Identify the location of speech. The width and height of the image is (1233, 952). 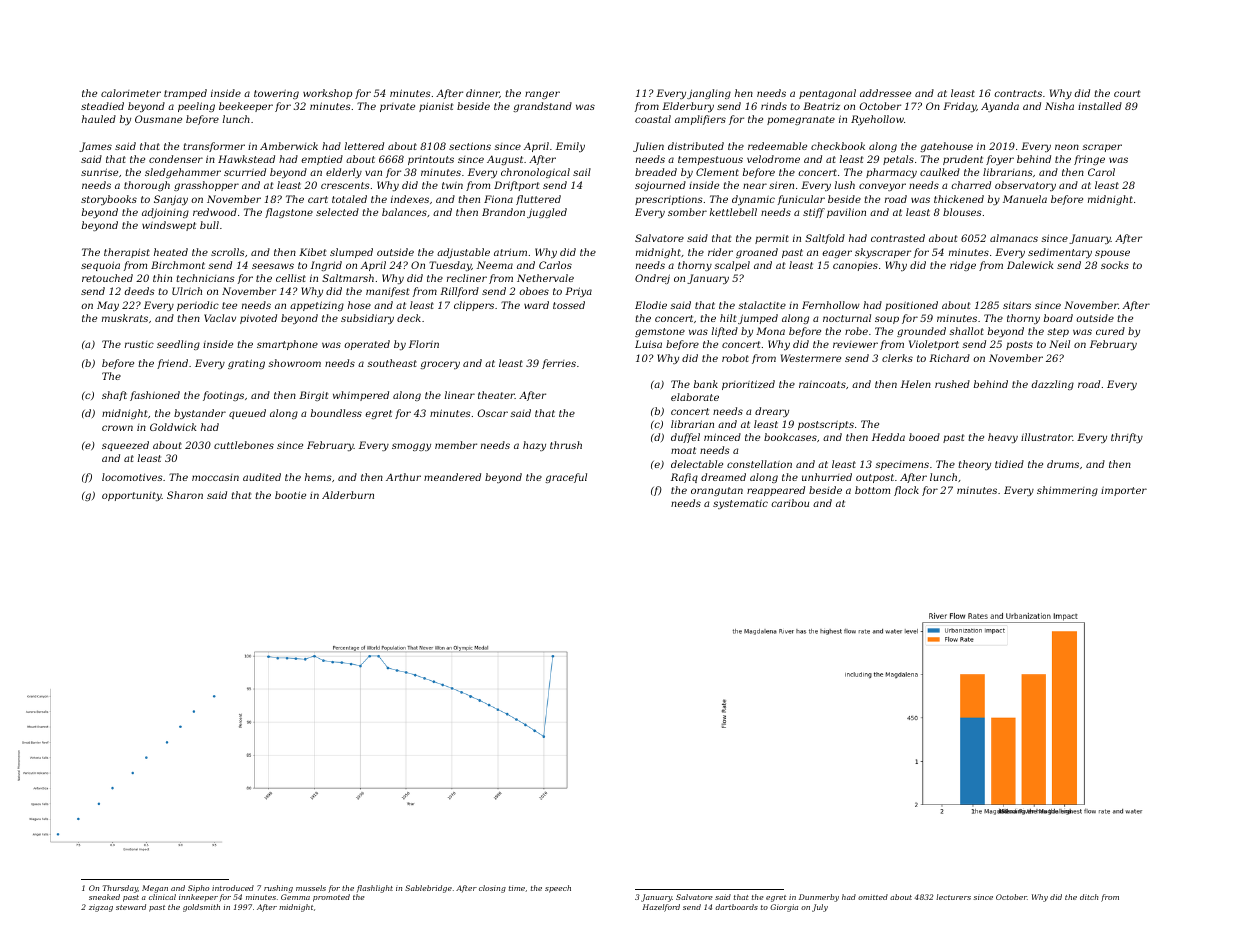
(558, 889).
